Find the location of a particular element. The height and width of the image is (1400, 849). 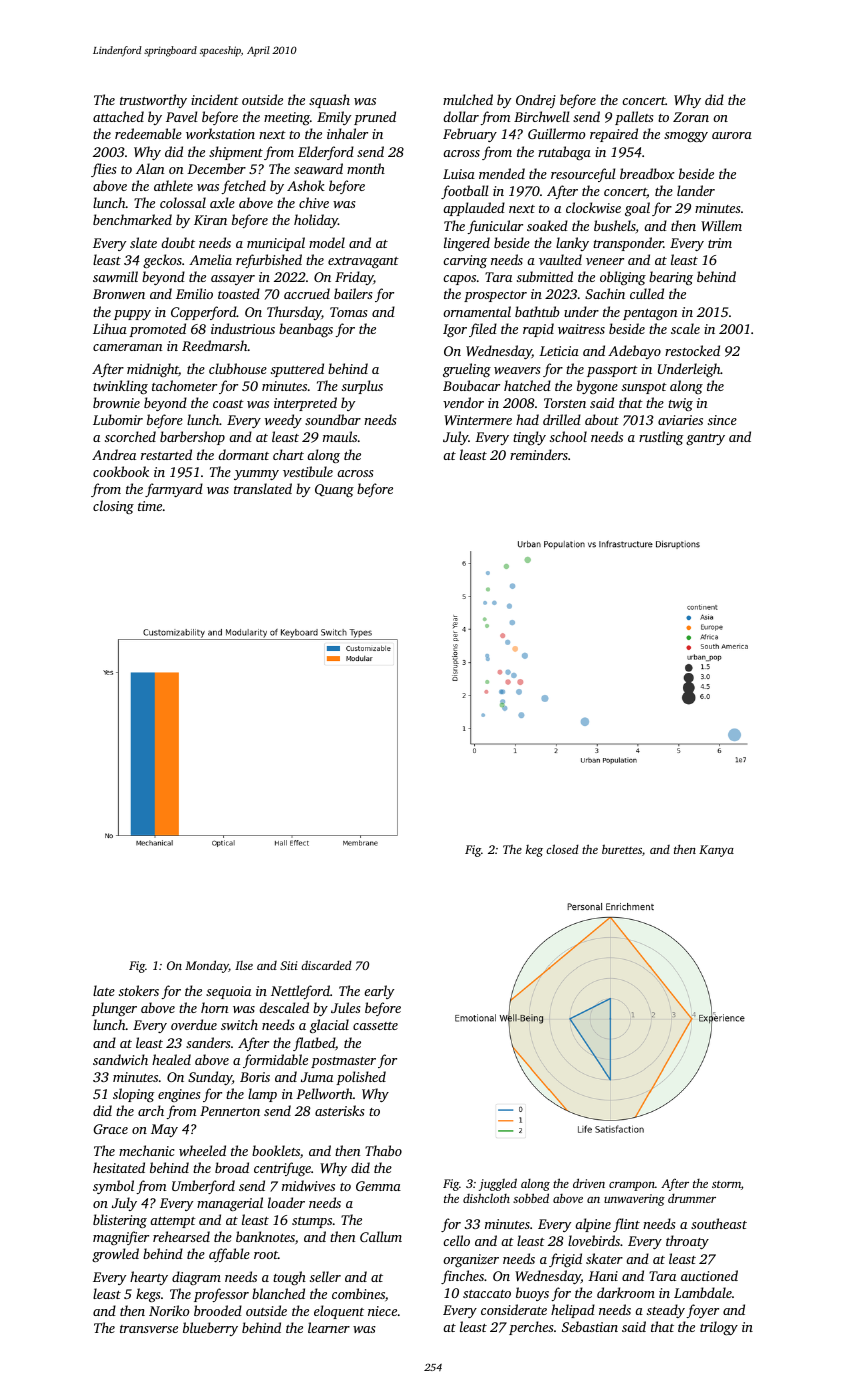

filed is located at coordinates (483, 330).
